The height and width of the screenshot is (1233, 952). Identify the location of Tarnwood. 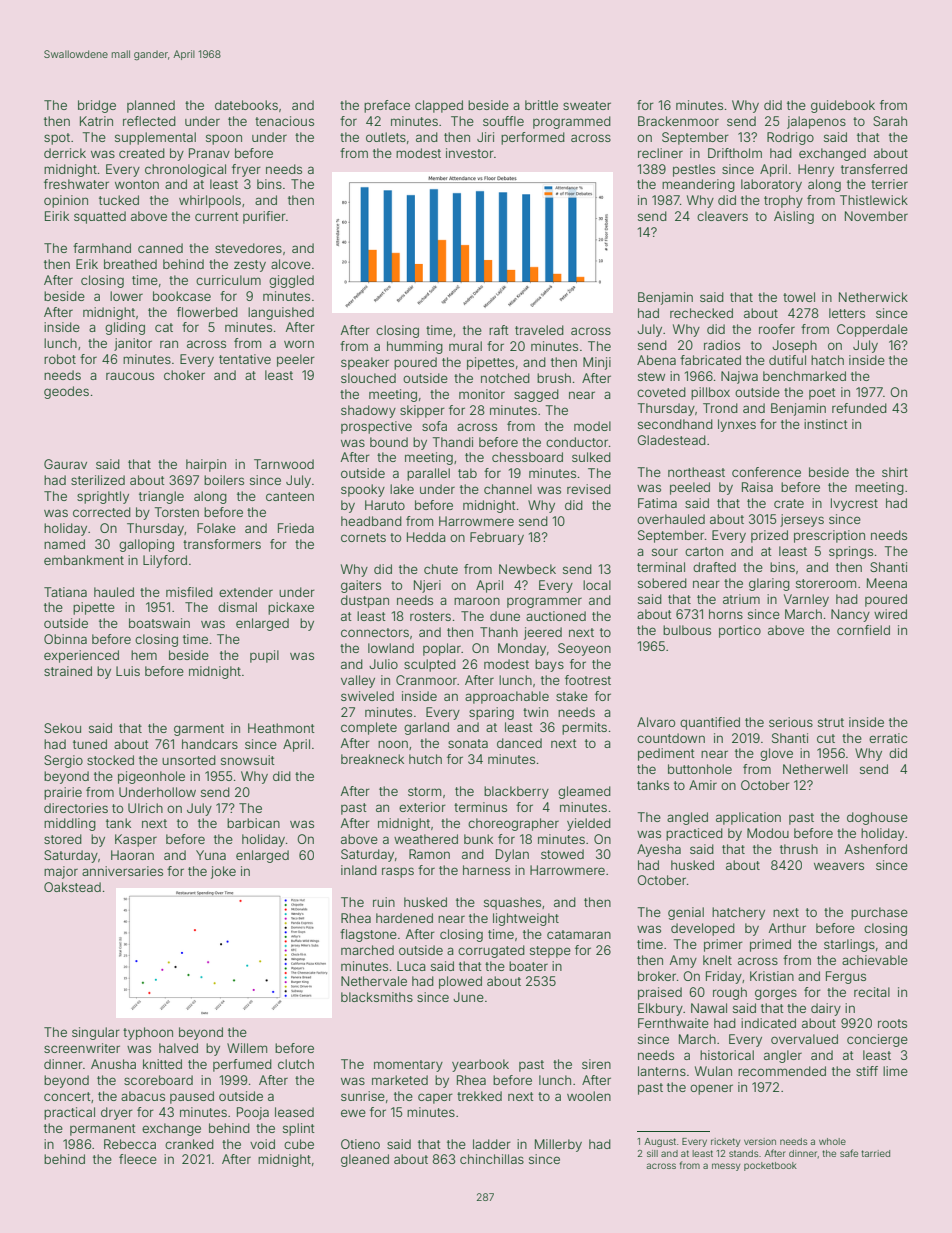
(284, 464).
